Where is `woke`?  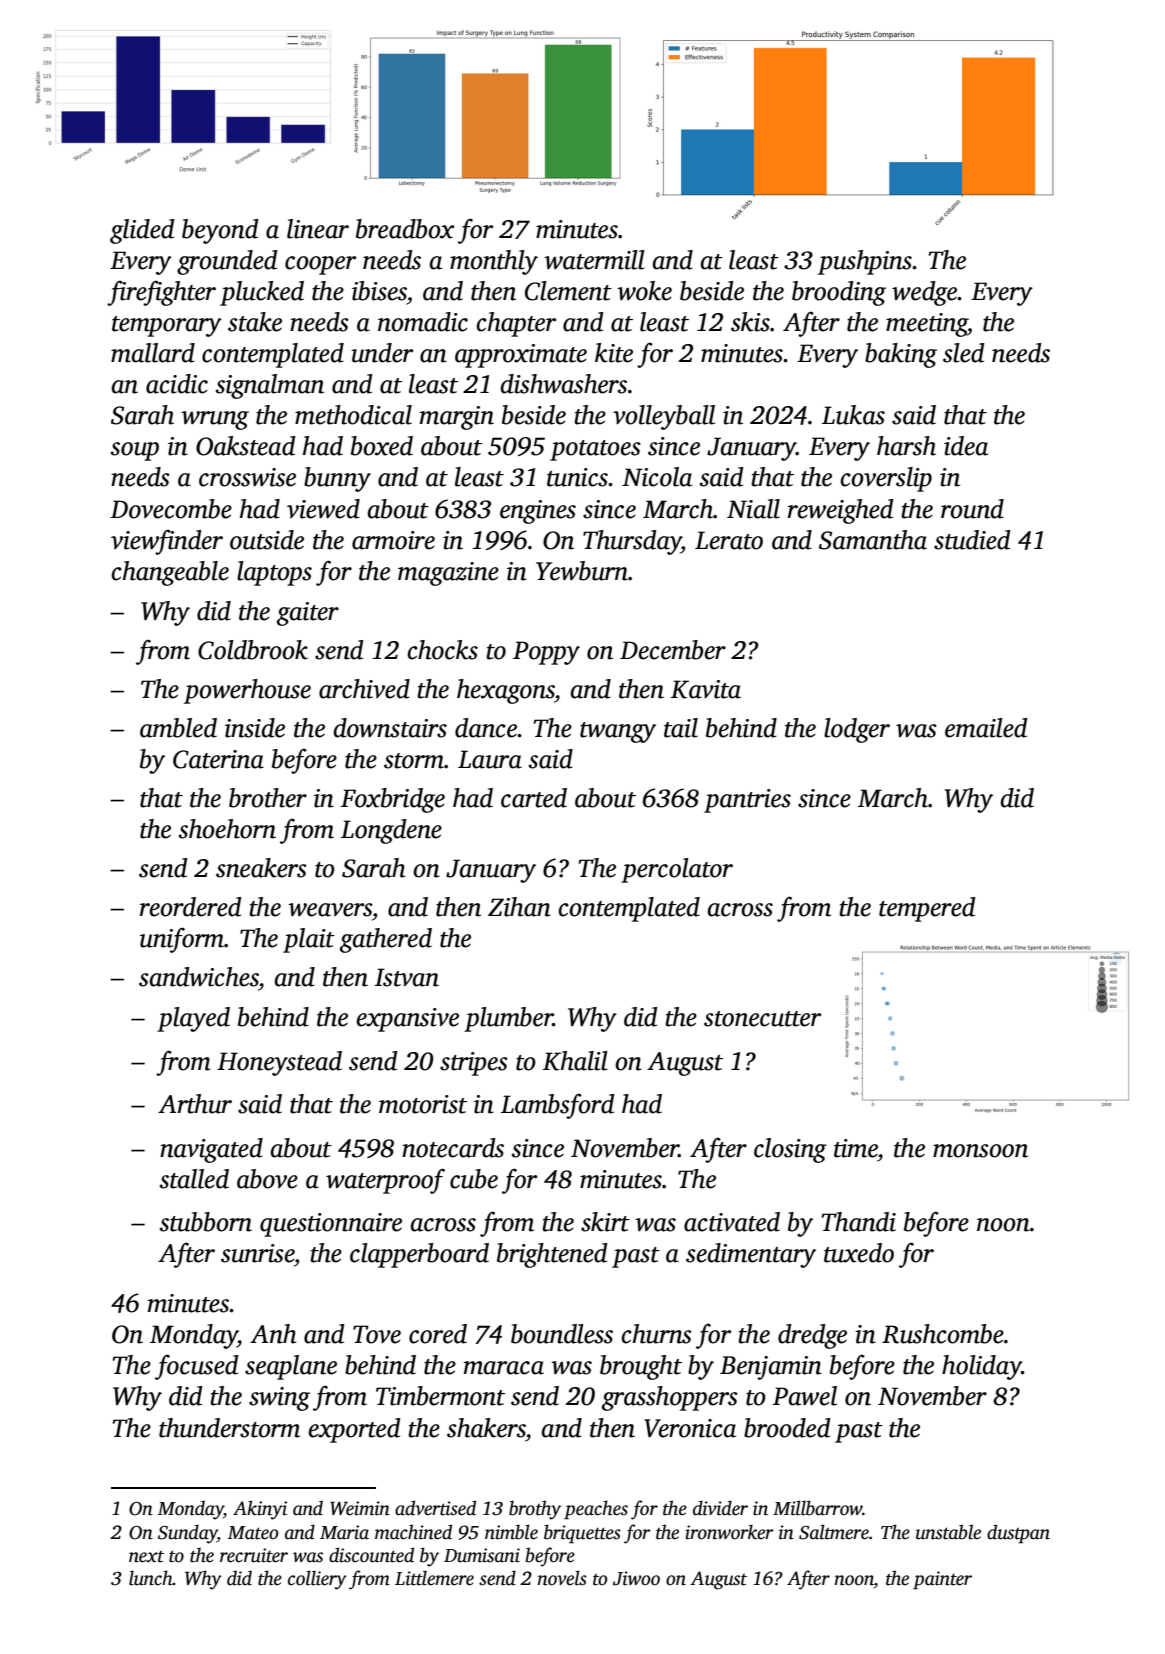
woke is located at coordinates (644, 291).
